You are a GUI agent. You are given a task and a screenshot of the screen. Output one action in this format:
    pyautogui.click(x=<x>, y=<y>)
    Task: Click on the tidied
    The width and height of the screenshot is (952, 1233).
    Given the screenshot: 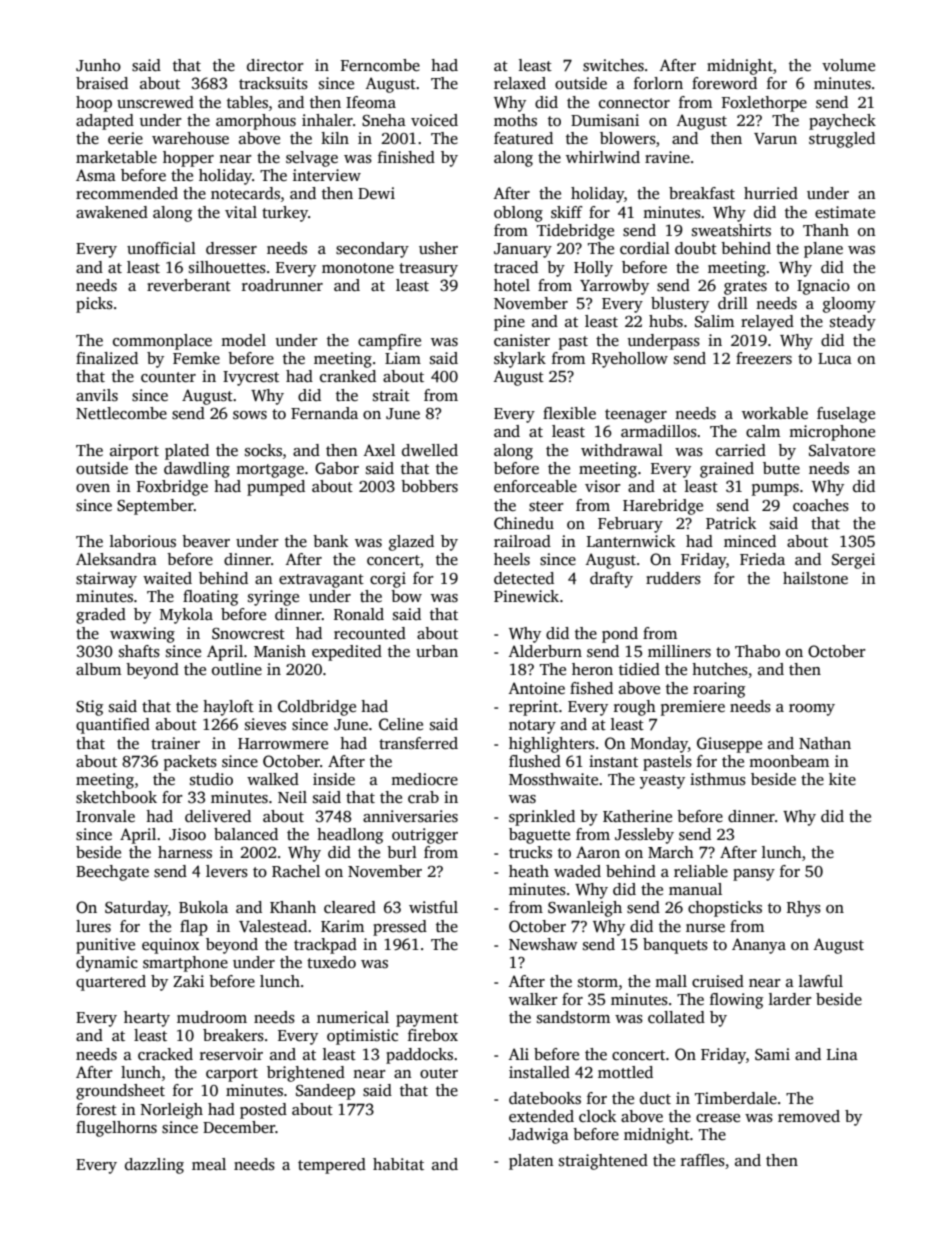 What is the action you would take?
    pyautogui.click(x=639, y=669)
